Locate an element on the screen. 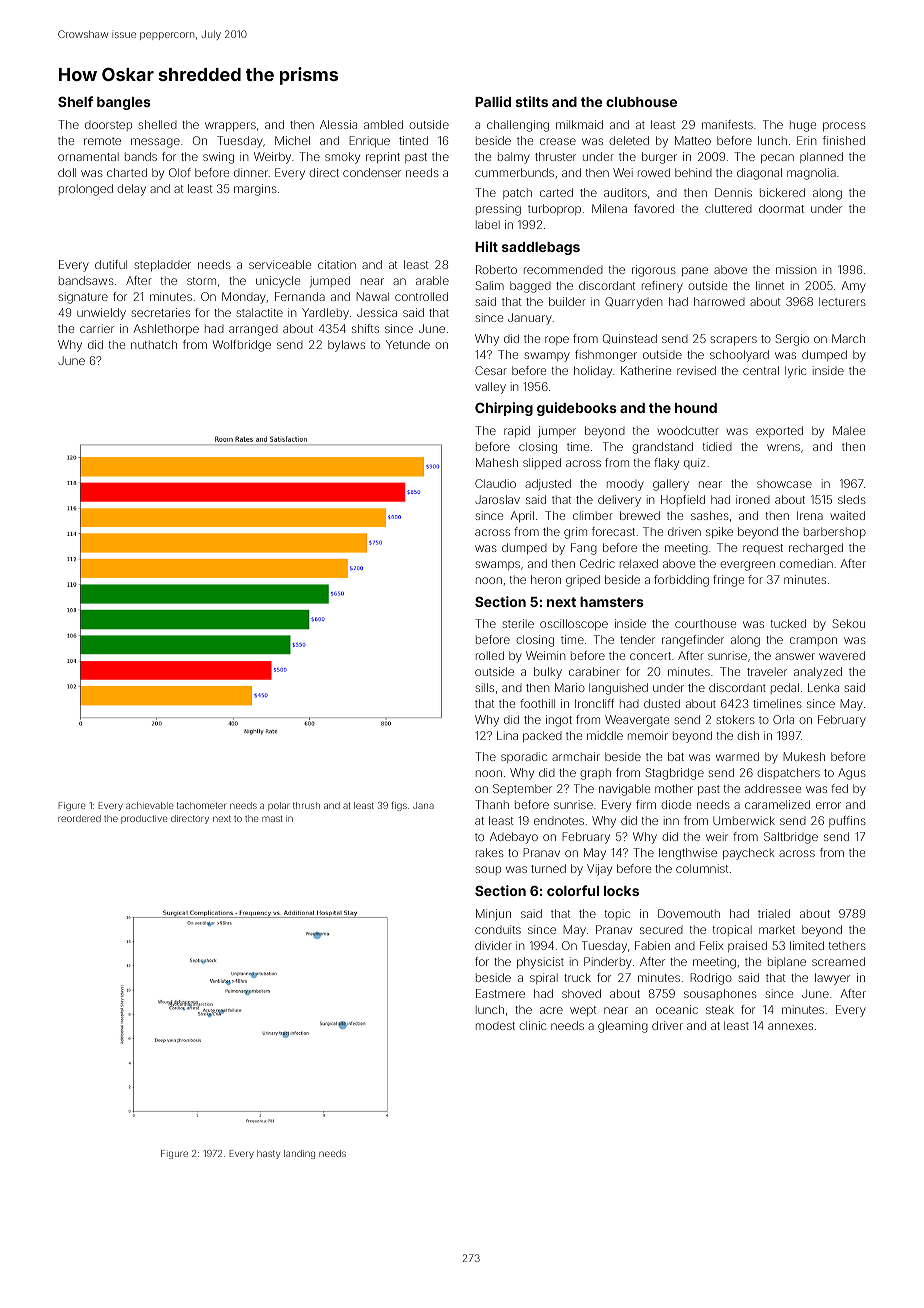  bylaws is located at coordinates (346, 346).
